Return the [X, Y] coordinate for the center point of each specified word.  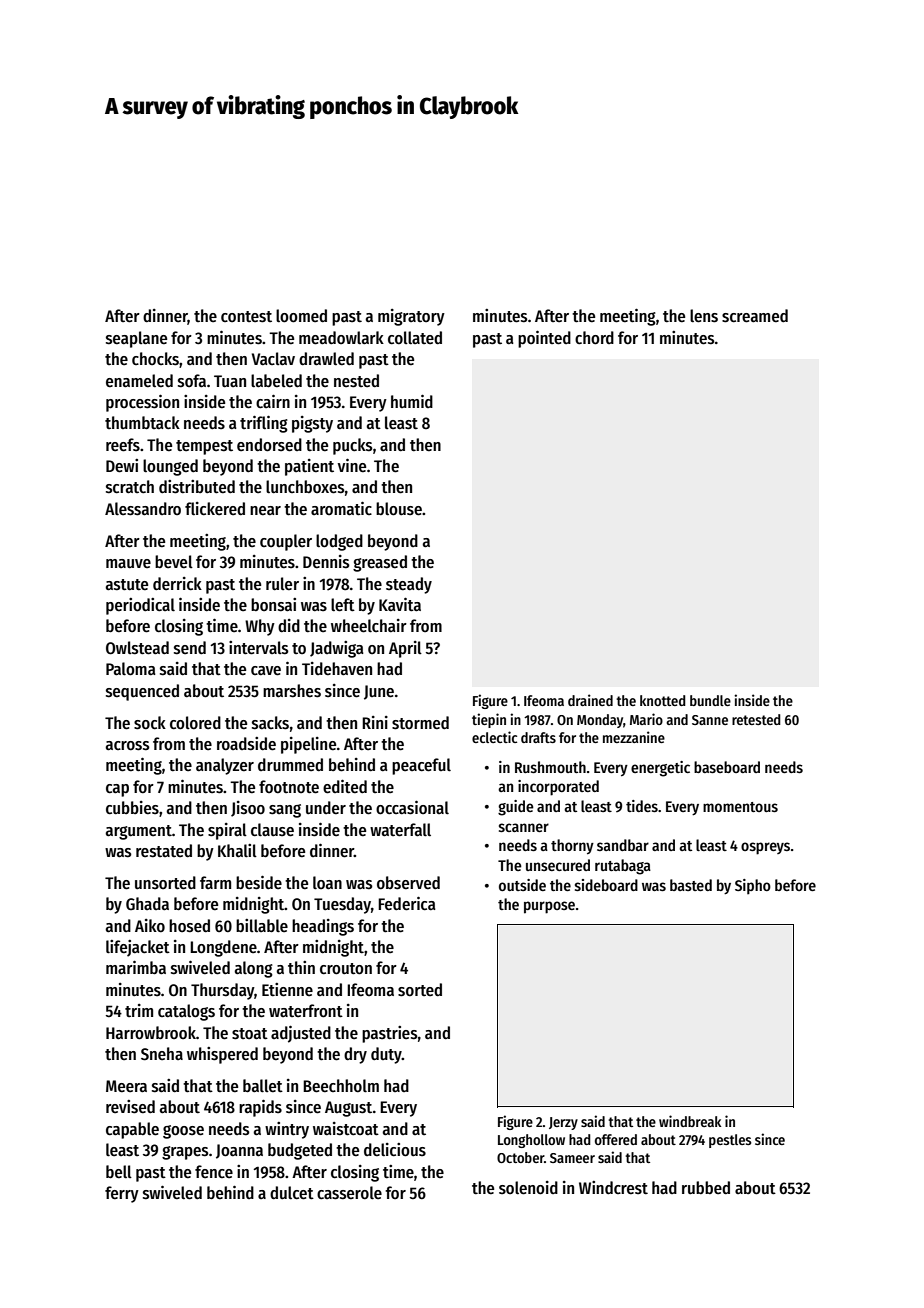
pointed [544, 339]
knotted [663, 700]
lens [704, 316]
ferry [122, 1194]
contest [246, 317]
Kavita [400, 604]
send [190, 648]
